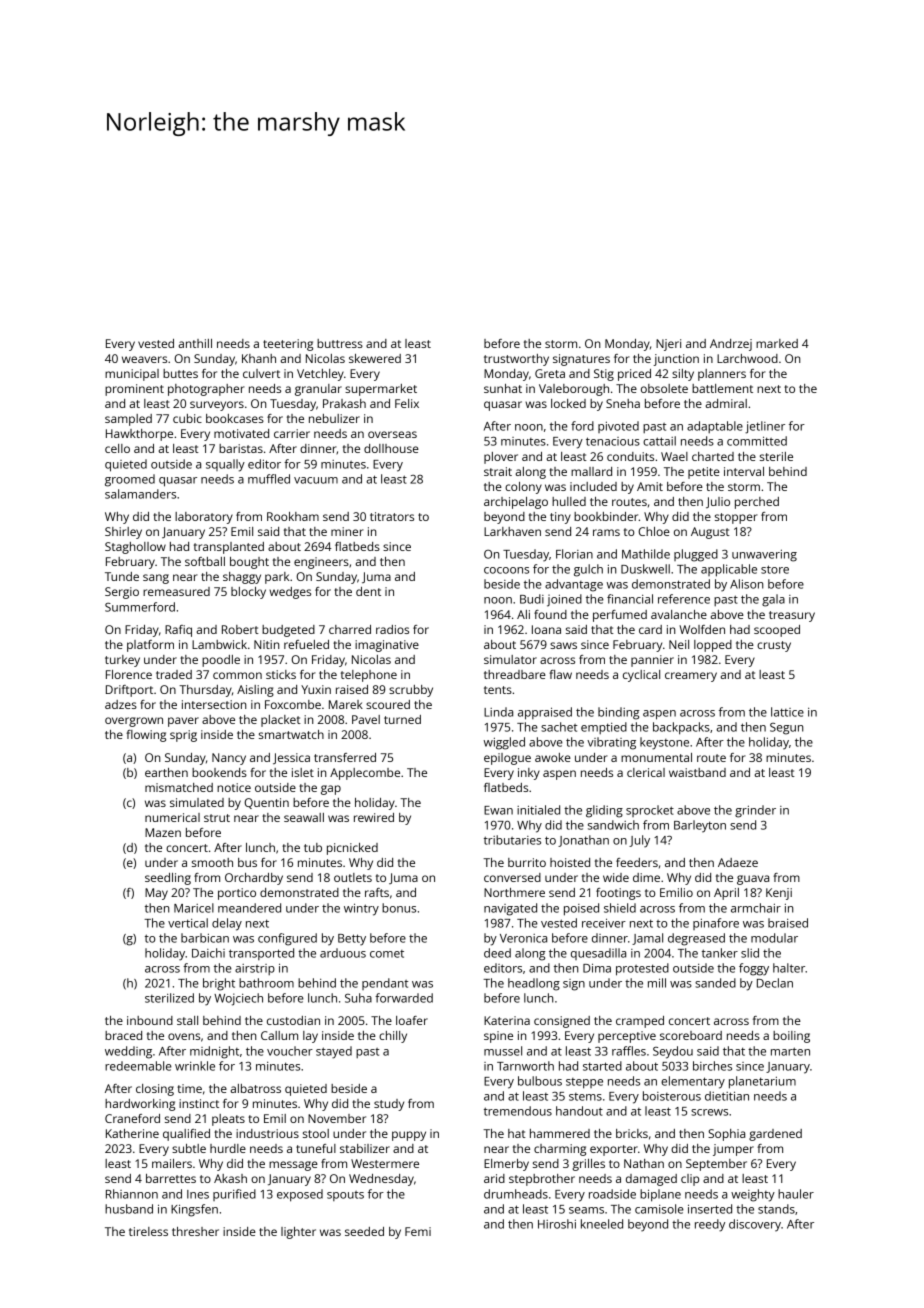 The width and height of the screenshot is (924, 1308). What do you see at coordinates (156, 579) in the screenshot?
I see `sang` at bounding box center [156, 579].
